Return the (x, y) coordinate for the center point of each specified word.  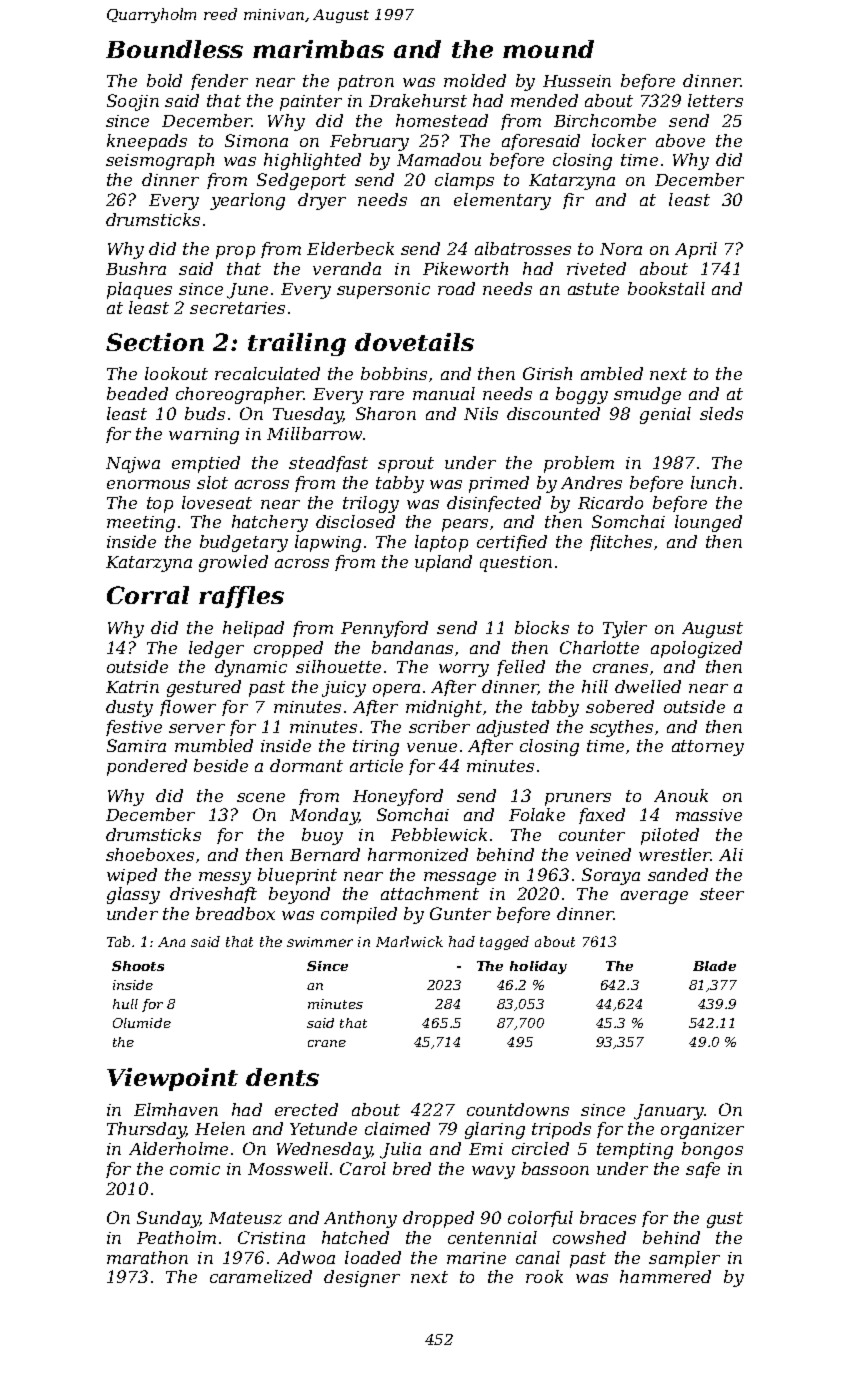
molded (475, 80)
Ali (731, 854)
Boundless (174, 49)
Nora (621, 249)
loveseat (217, 502)
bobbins (394, 373)
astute (593, 289)
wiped (132, 876)
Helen (220, 1128)
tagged (504, 943)
